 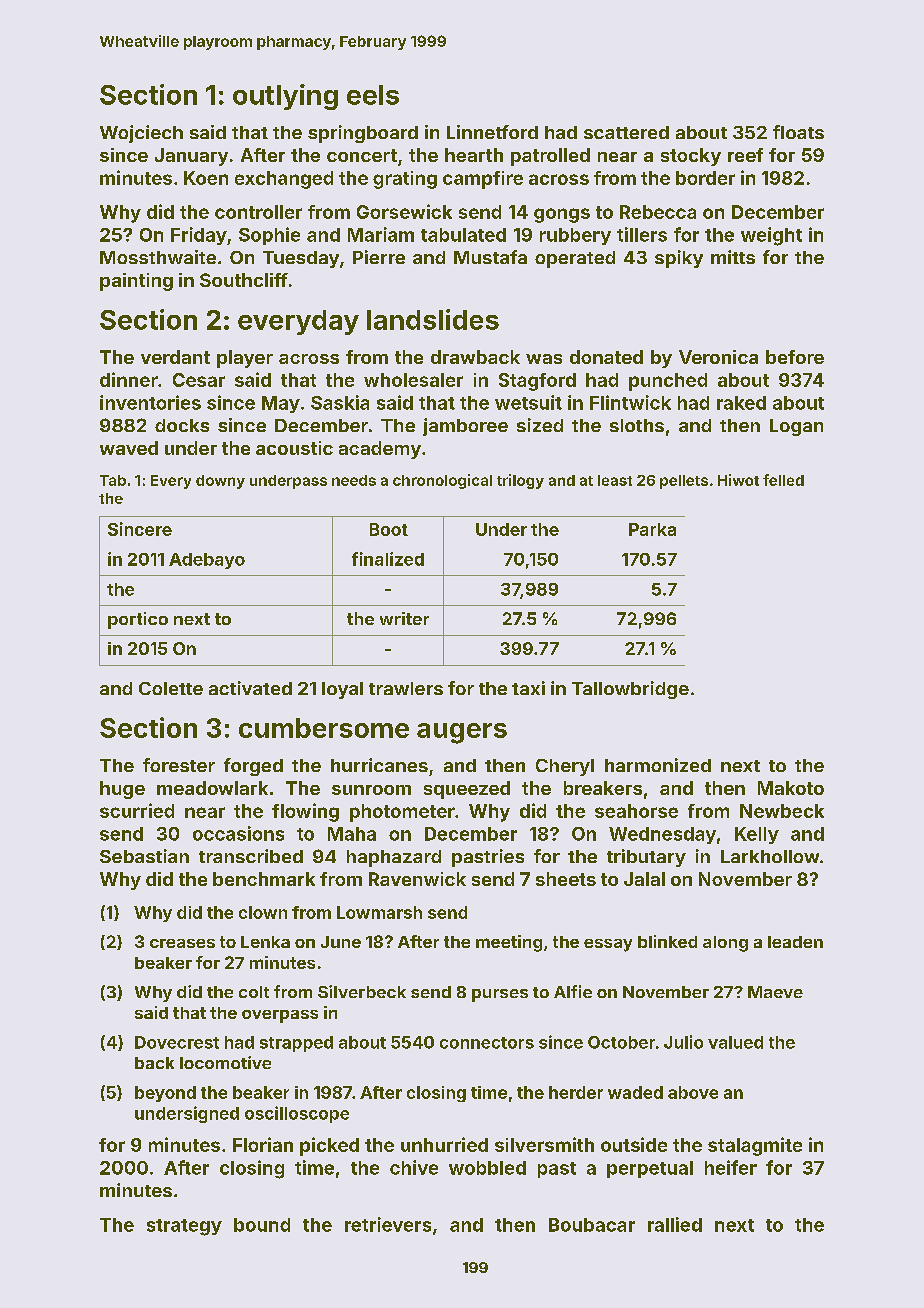 What do you see at coordinates (182, 943) in the screenshot?
I see `creases` at bounding box center [182, 943].
